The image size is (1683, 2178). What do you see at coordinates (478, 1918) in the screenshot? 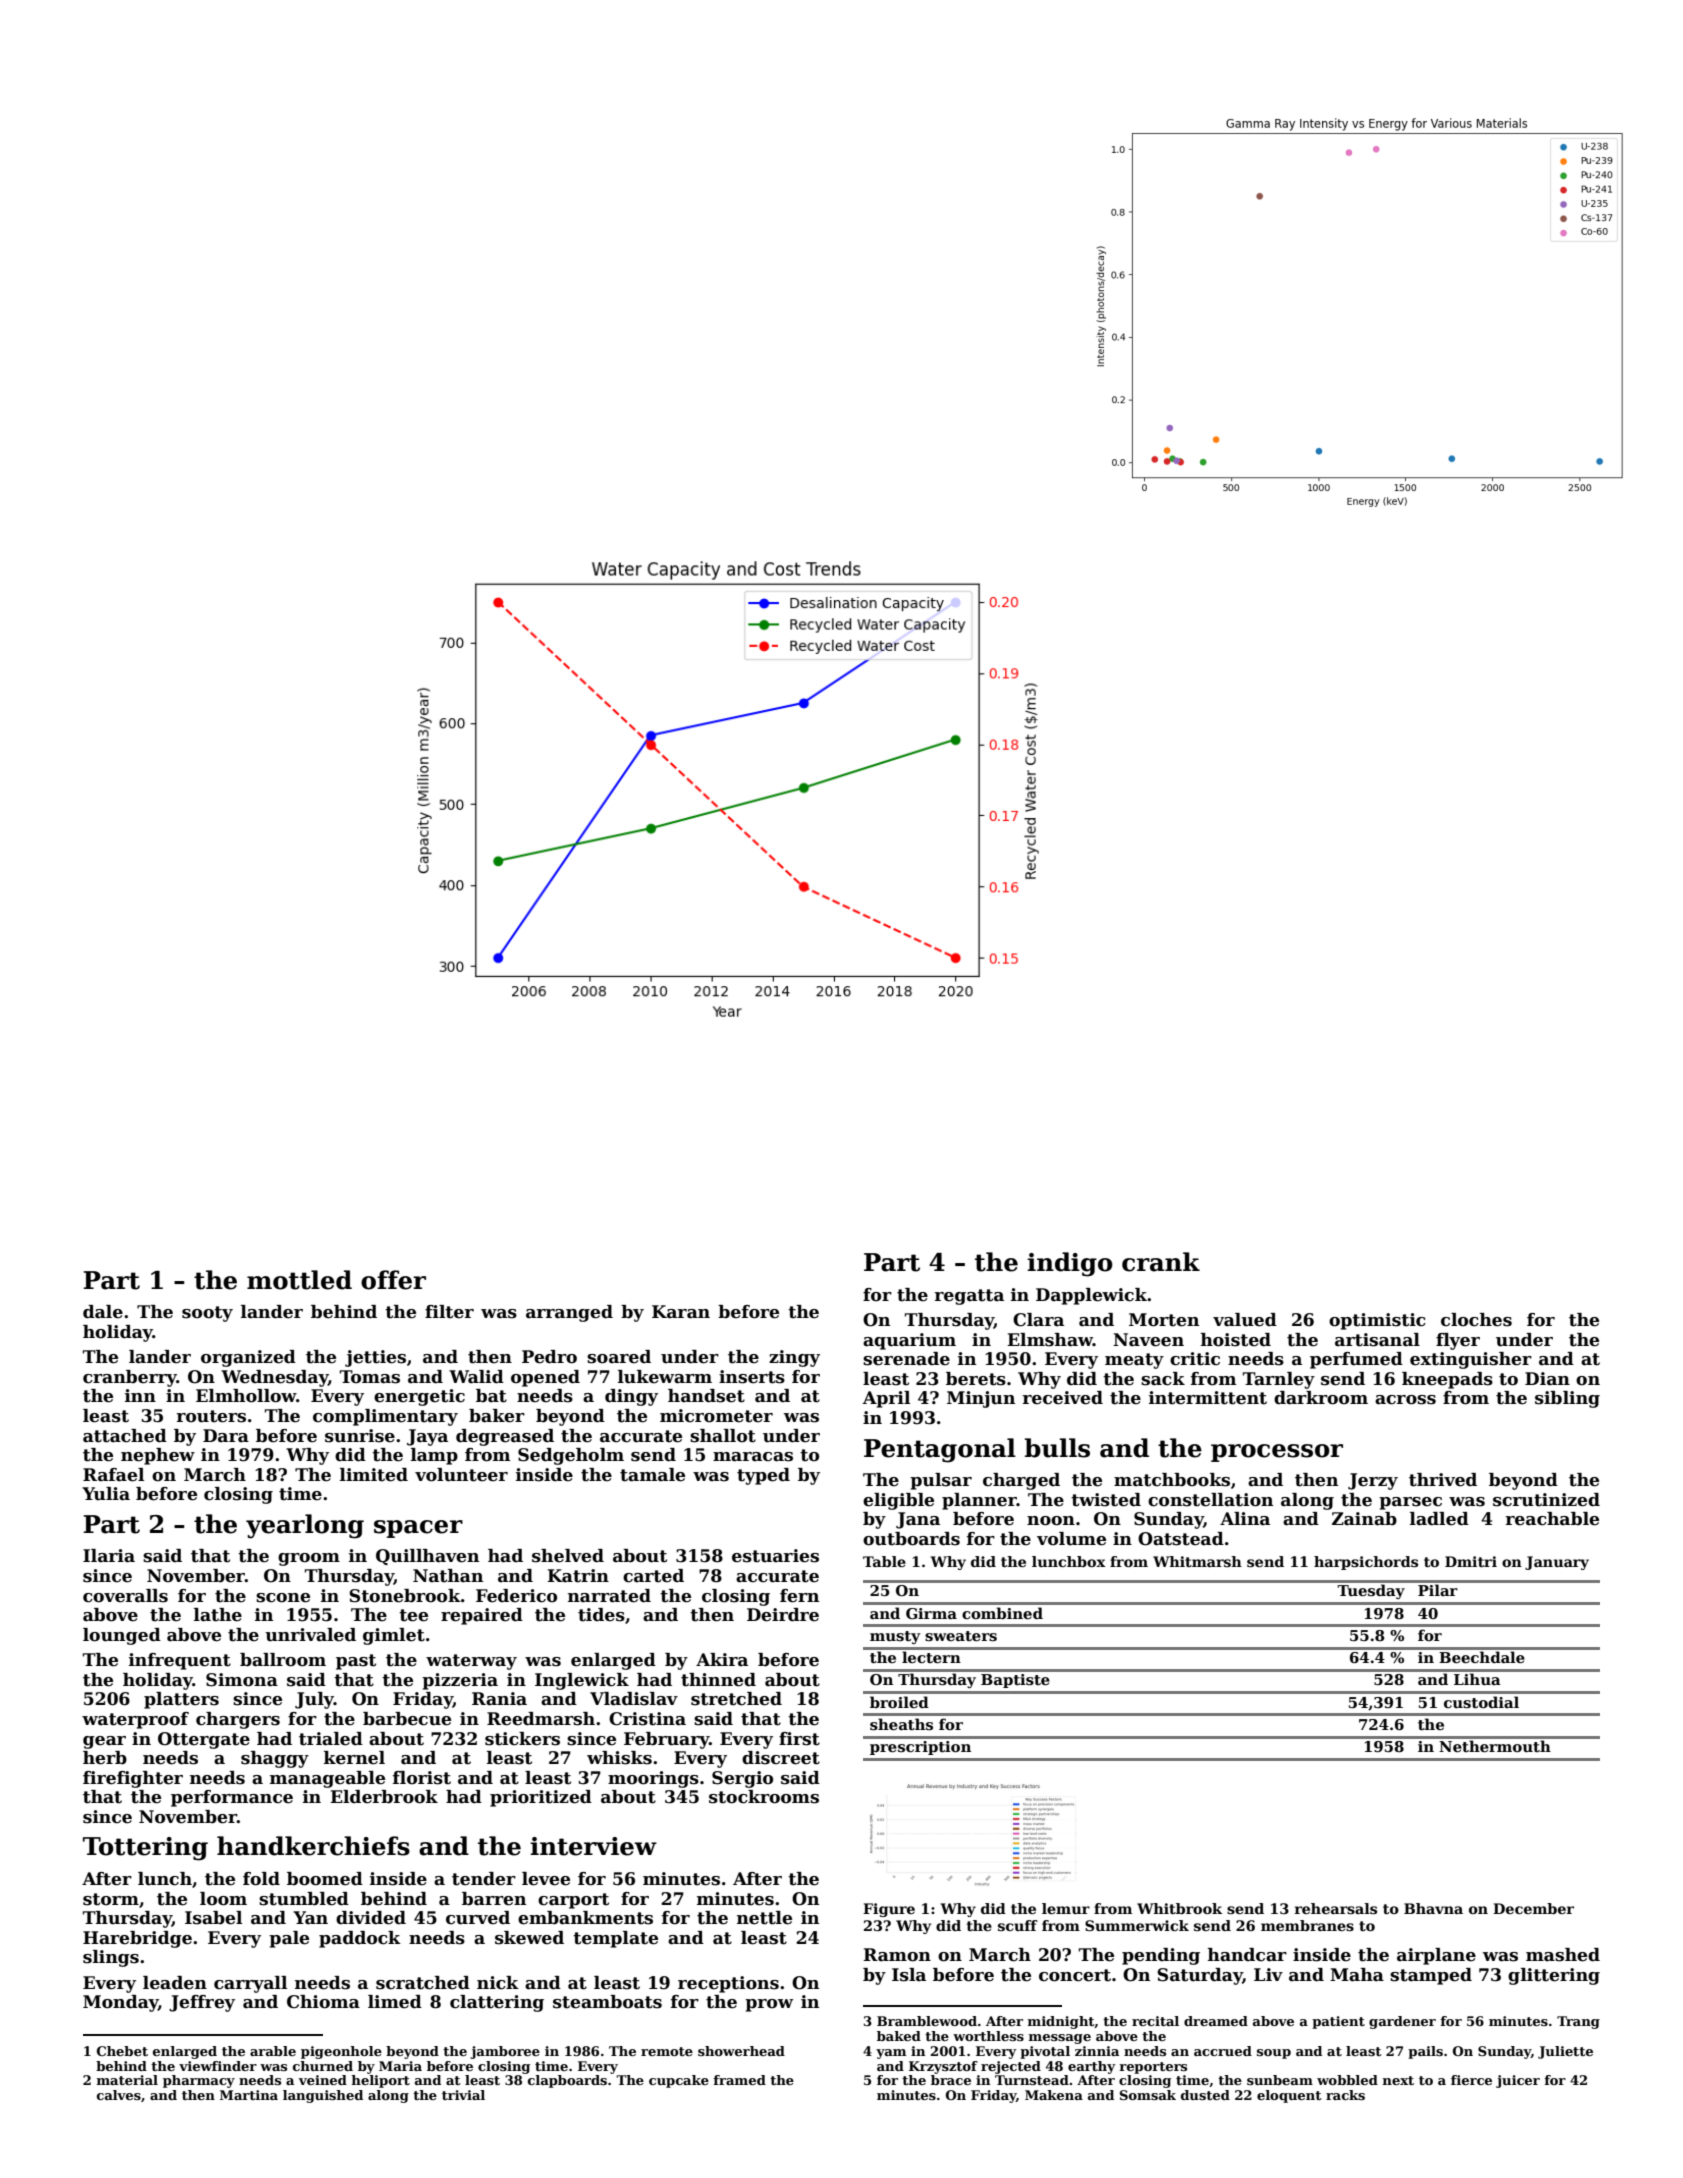
I see `curved` at bounding box center [478, 1918].
